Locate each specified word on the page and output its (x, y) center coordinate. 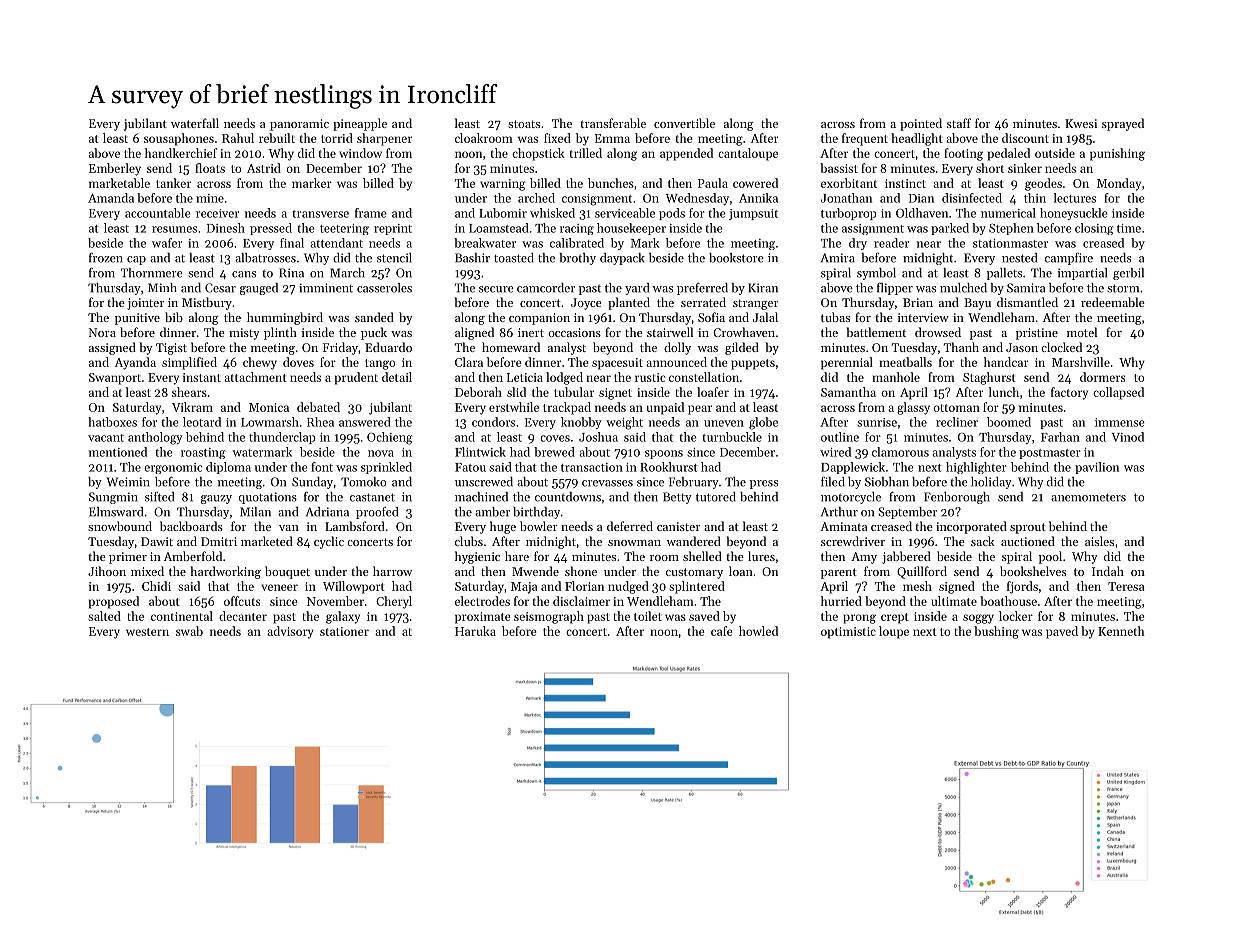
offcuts (242, 601)
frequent (865, 139)
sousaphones (179, 139)
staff (959, 123)
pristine (1037, 334)
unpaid (665, 408)
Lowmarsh (270, 422)
